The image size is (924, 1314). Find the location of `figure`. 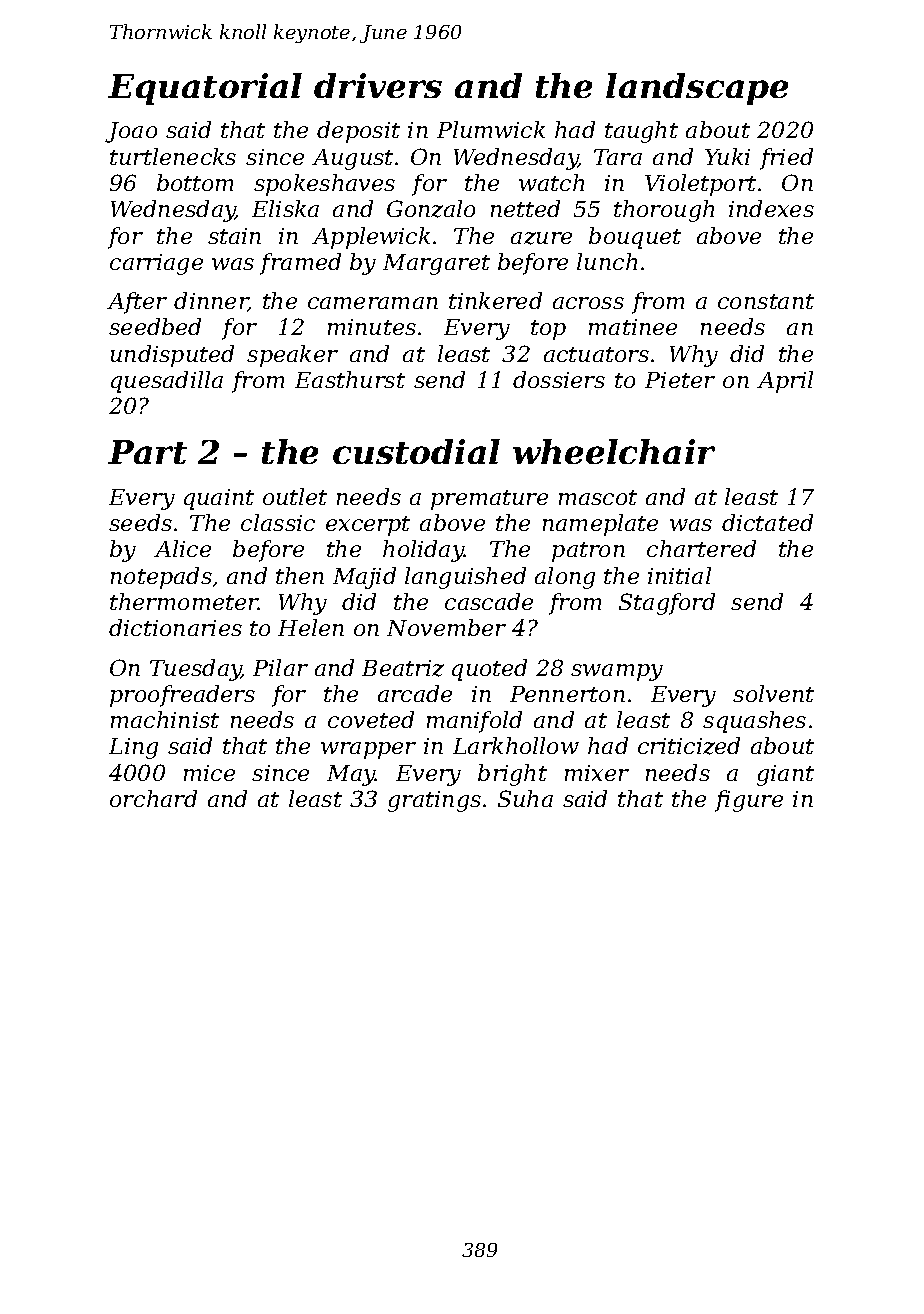

figure is located at coordinates (749, 801).
